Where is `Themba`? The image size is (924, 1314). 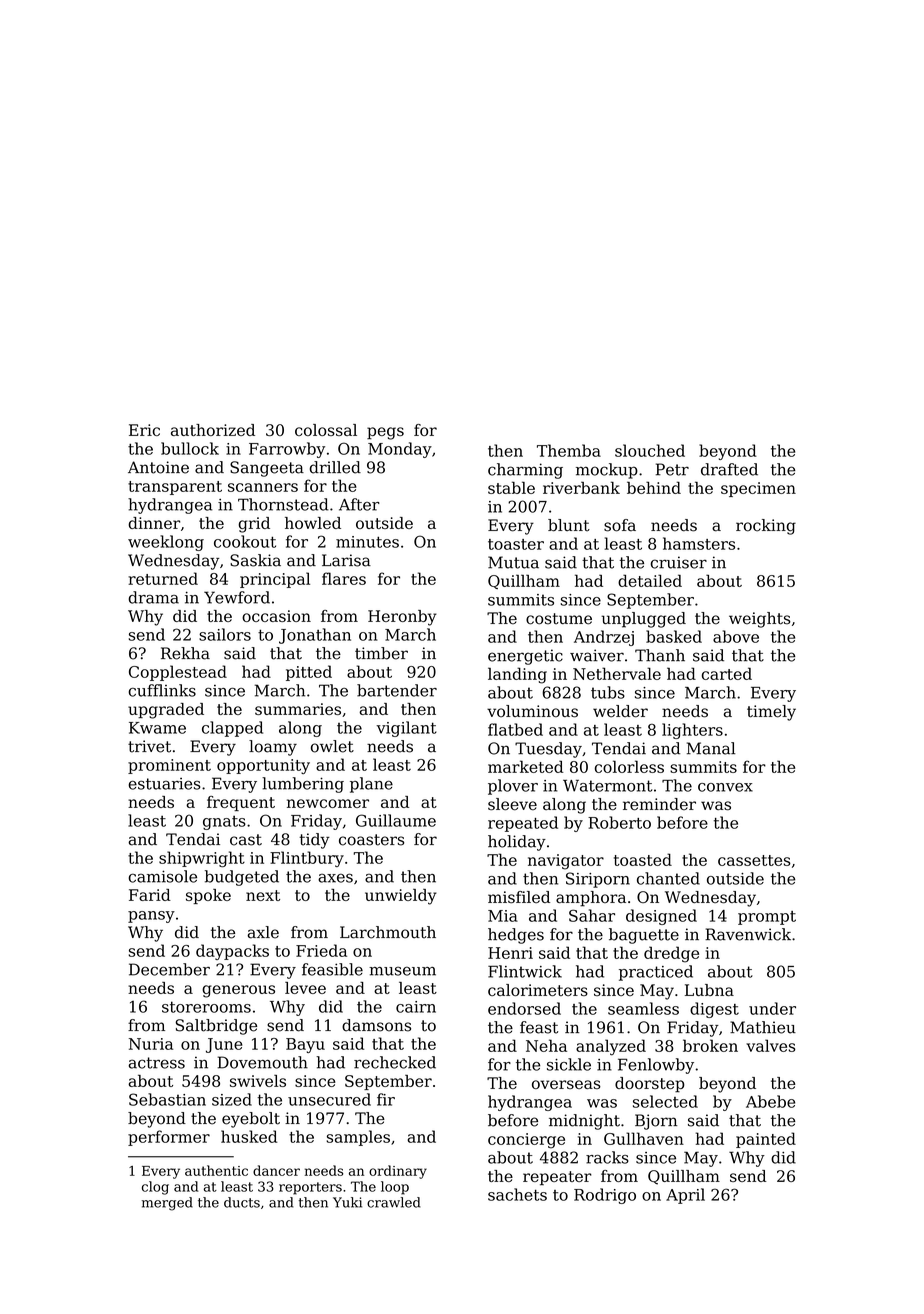 Themba is located at coordinates (569, 450).
